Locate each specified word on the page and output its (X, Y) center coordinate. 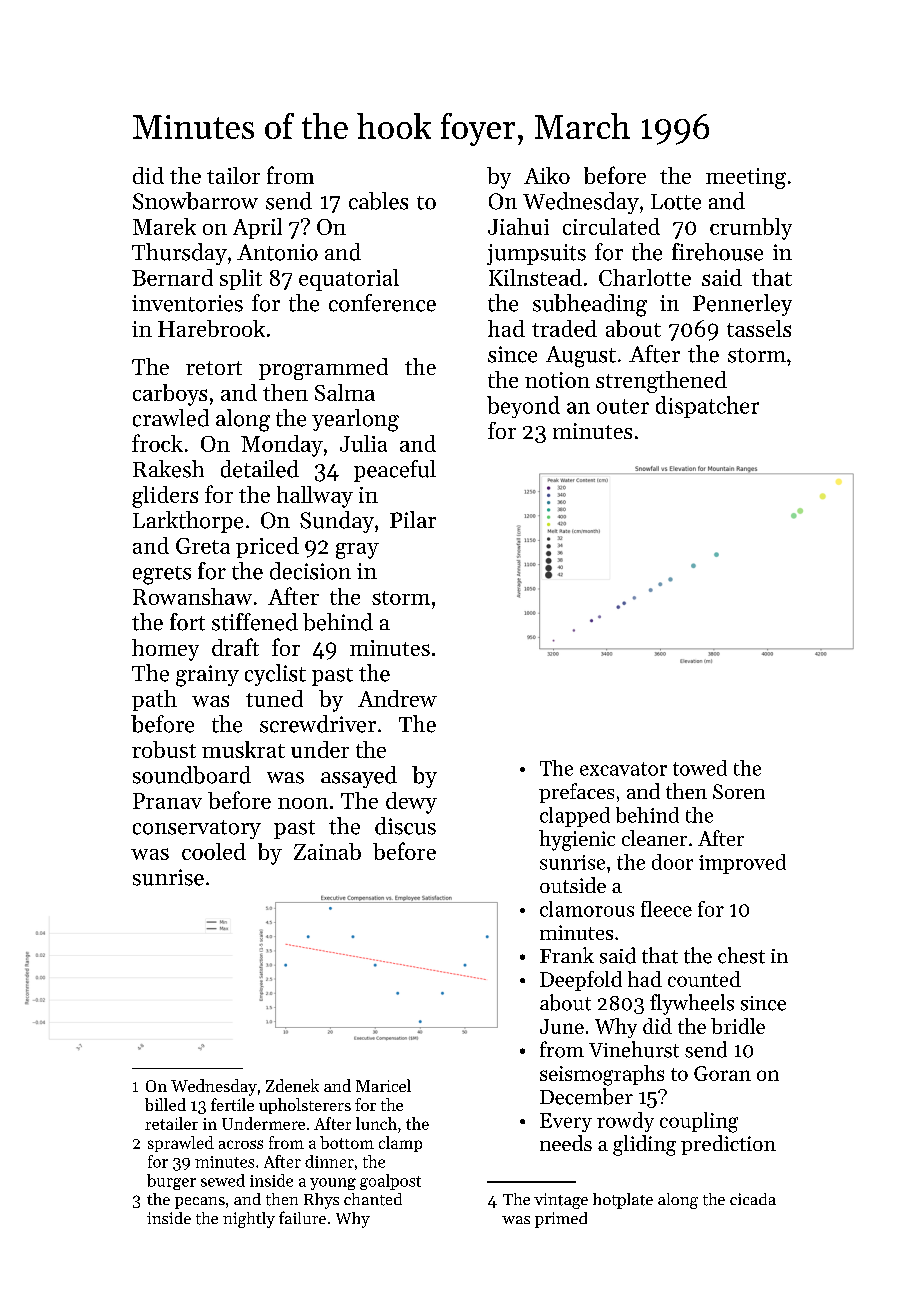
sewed (223, 1180)
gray (357, 551)
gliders (165, 497)
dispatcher (707, 407)
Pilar (413, 519)
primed (561, 1220)
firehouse (717, 252)
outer (623, 406)
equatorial (349, 280)
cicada (753, 1199)
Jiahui (518, 226)
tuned (274, 698)
